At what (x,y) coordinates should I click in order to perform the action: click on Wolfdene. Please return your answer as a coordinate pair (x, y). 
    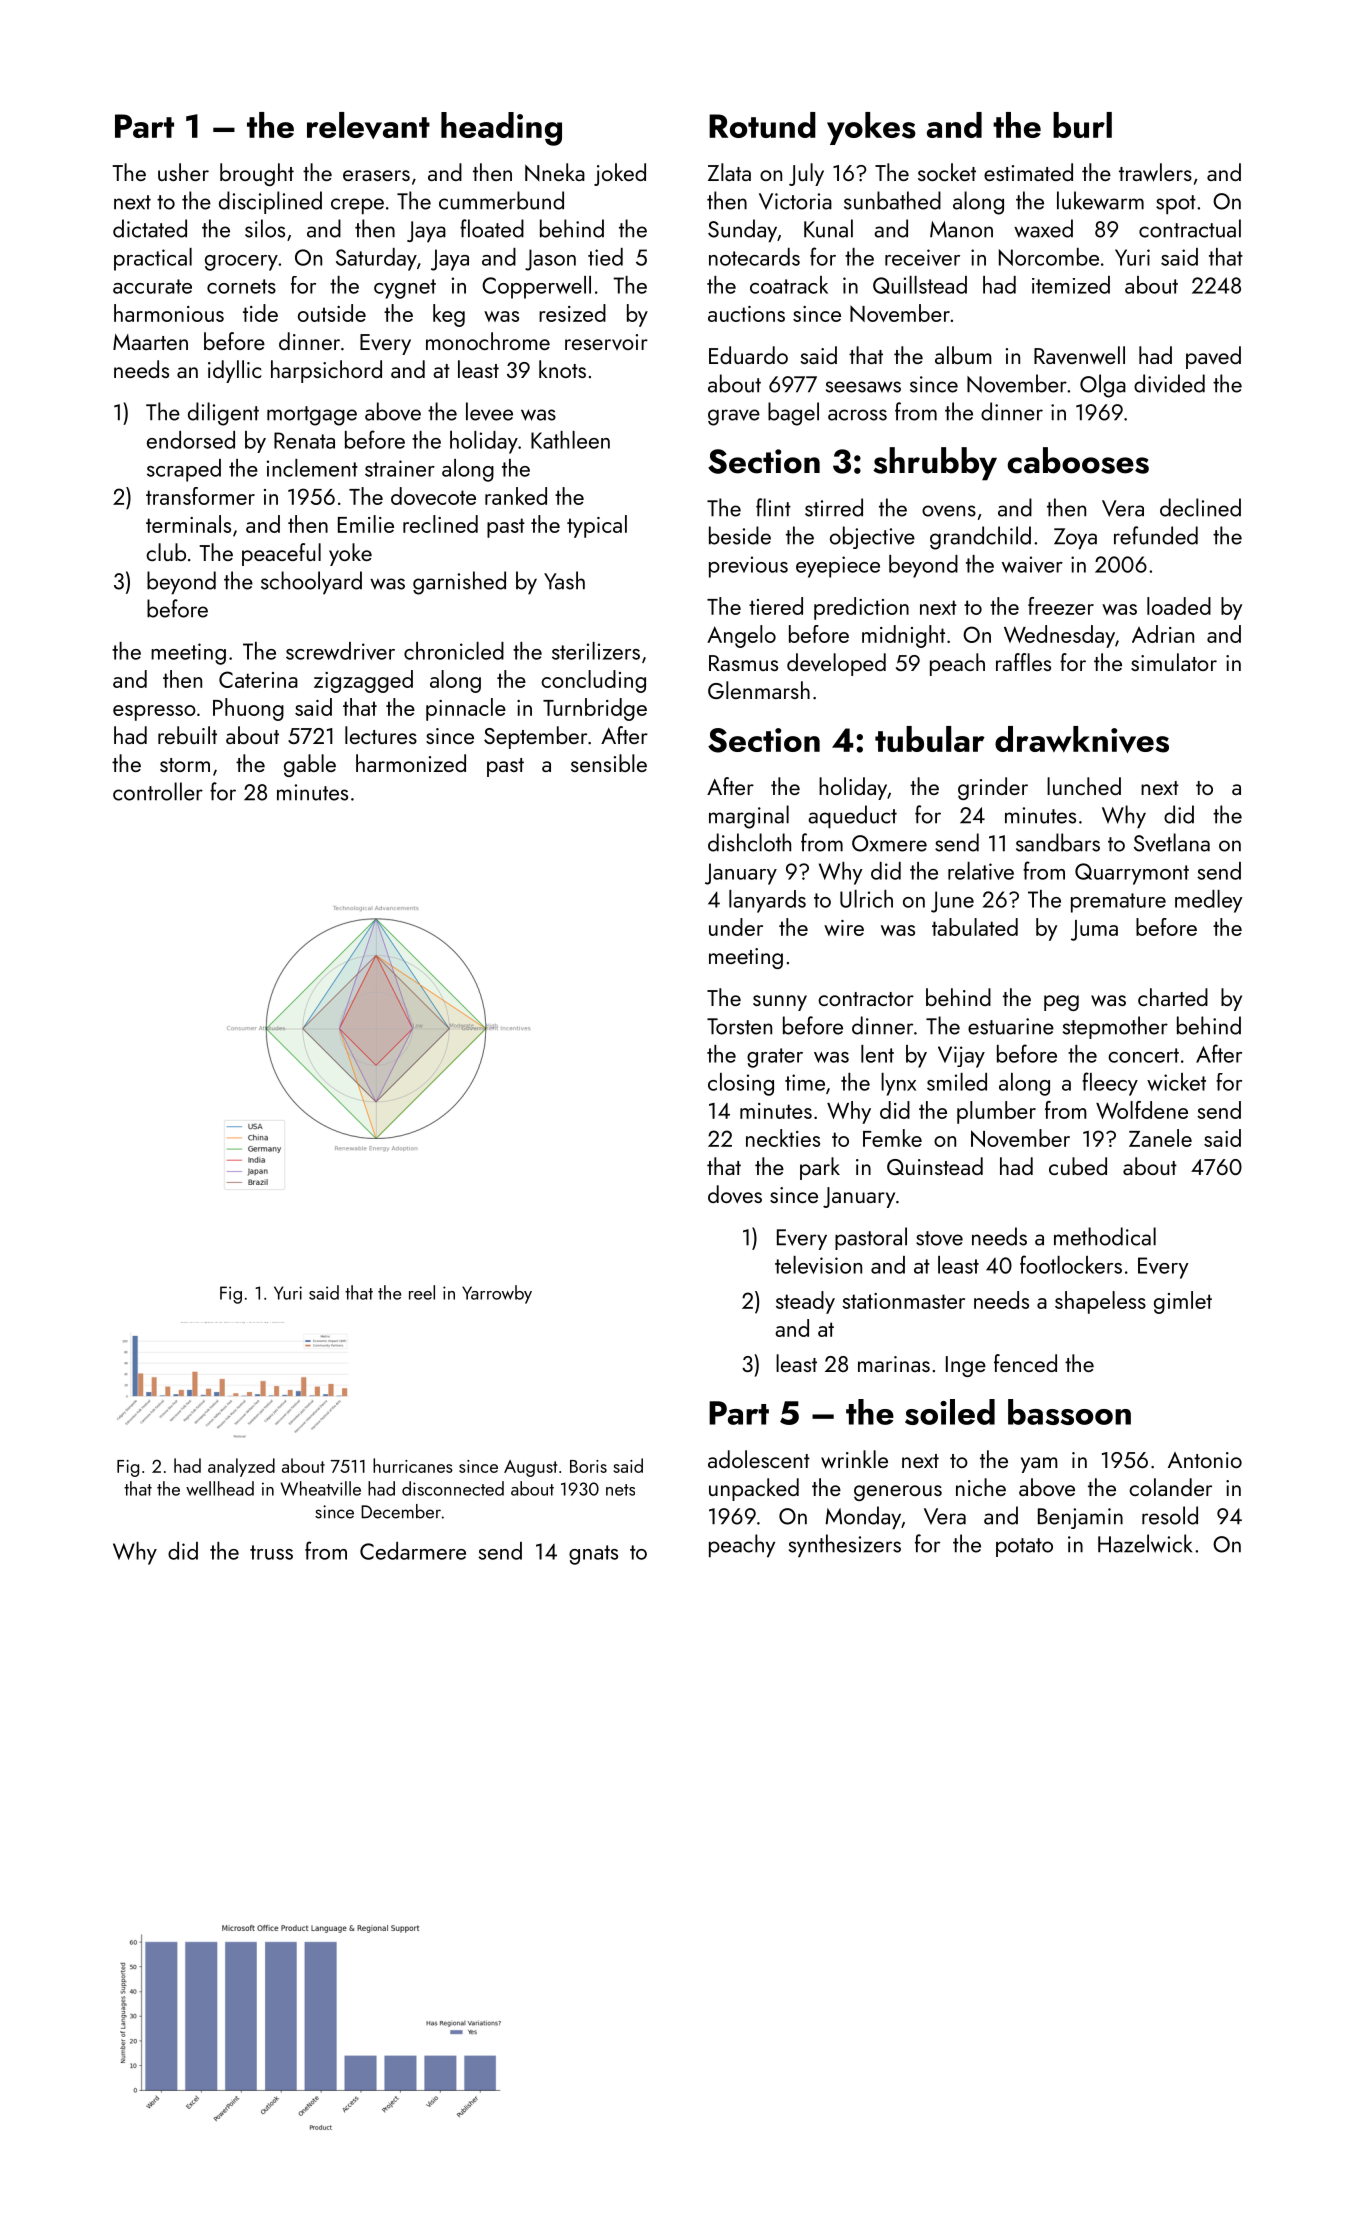
    Looking at the image, I should click on (1142, 1110).
